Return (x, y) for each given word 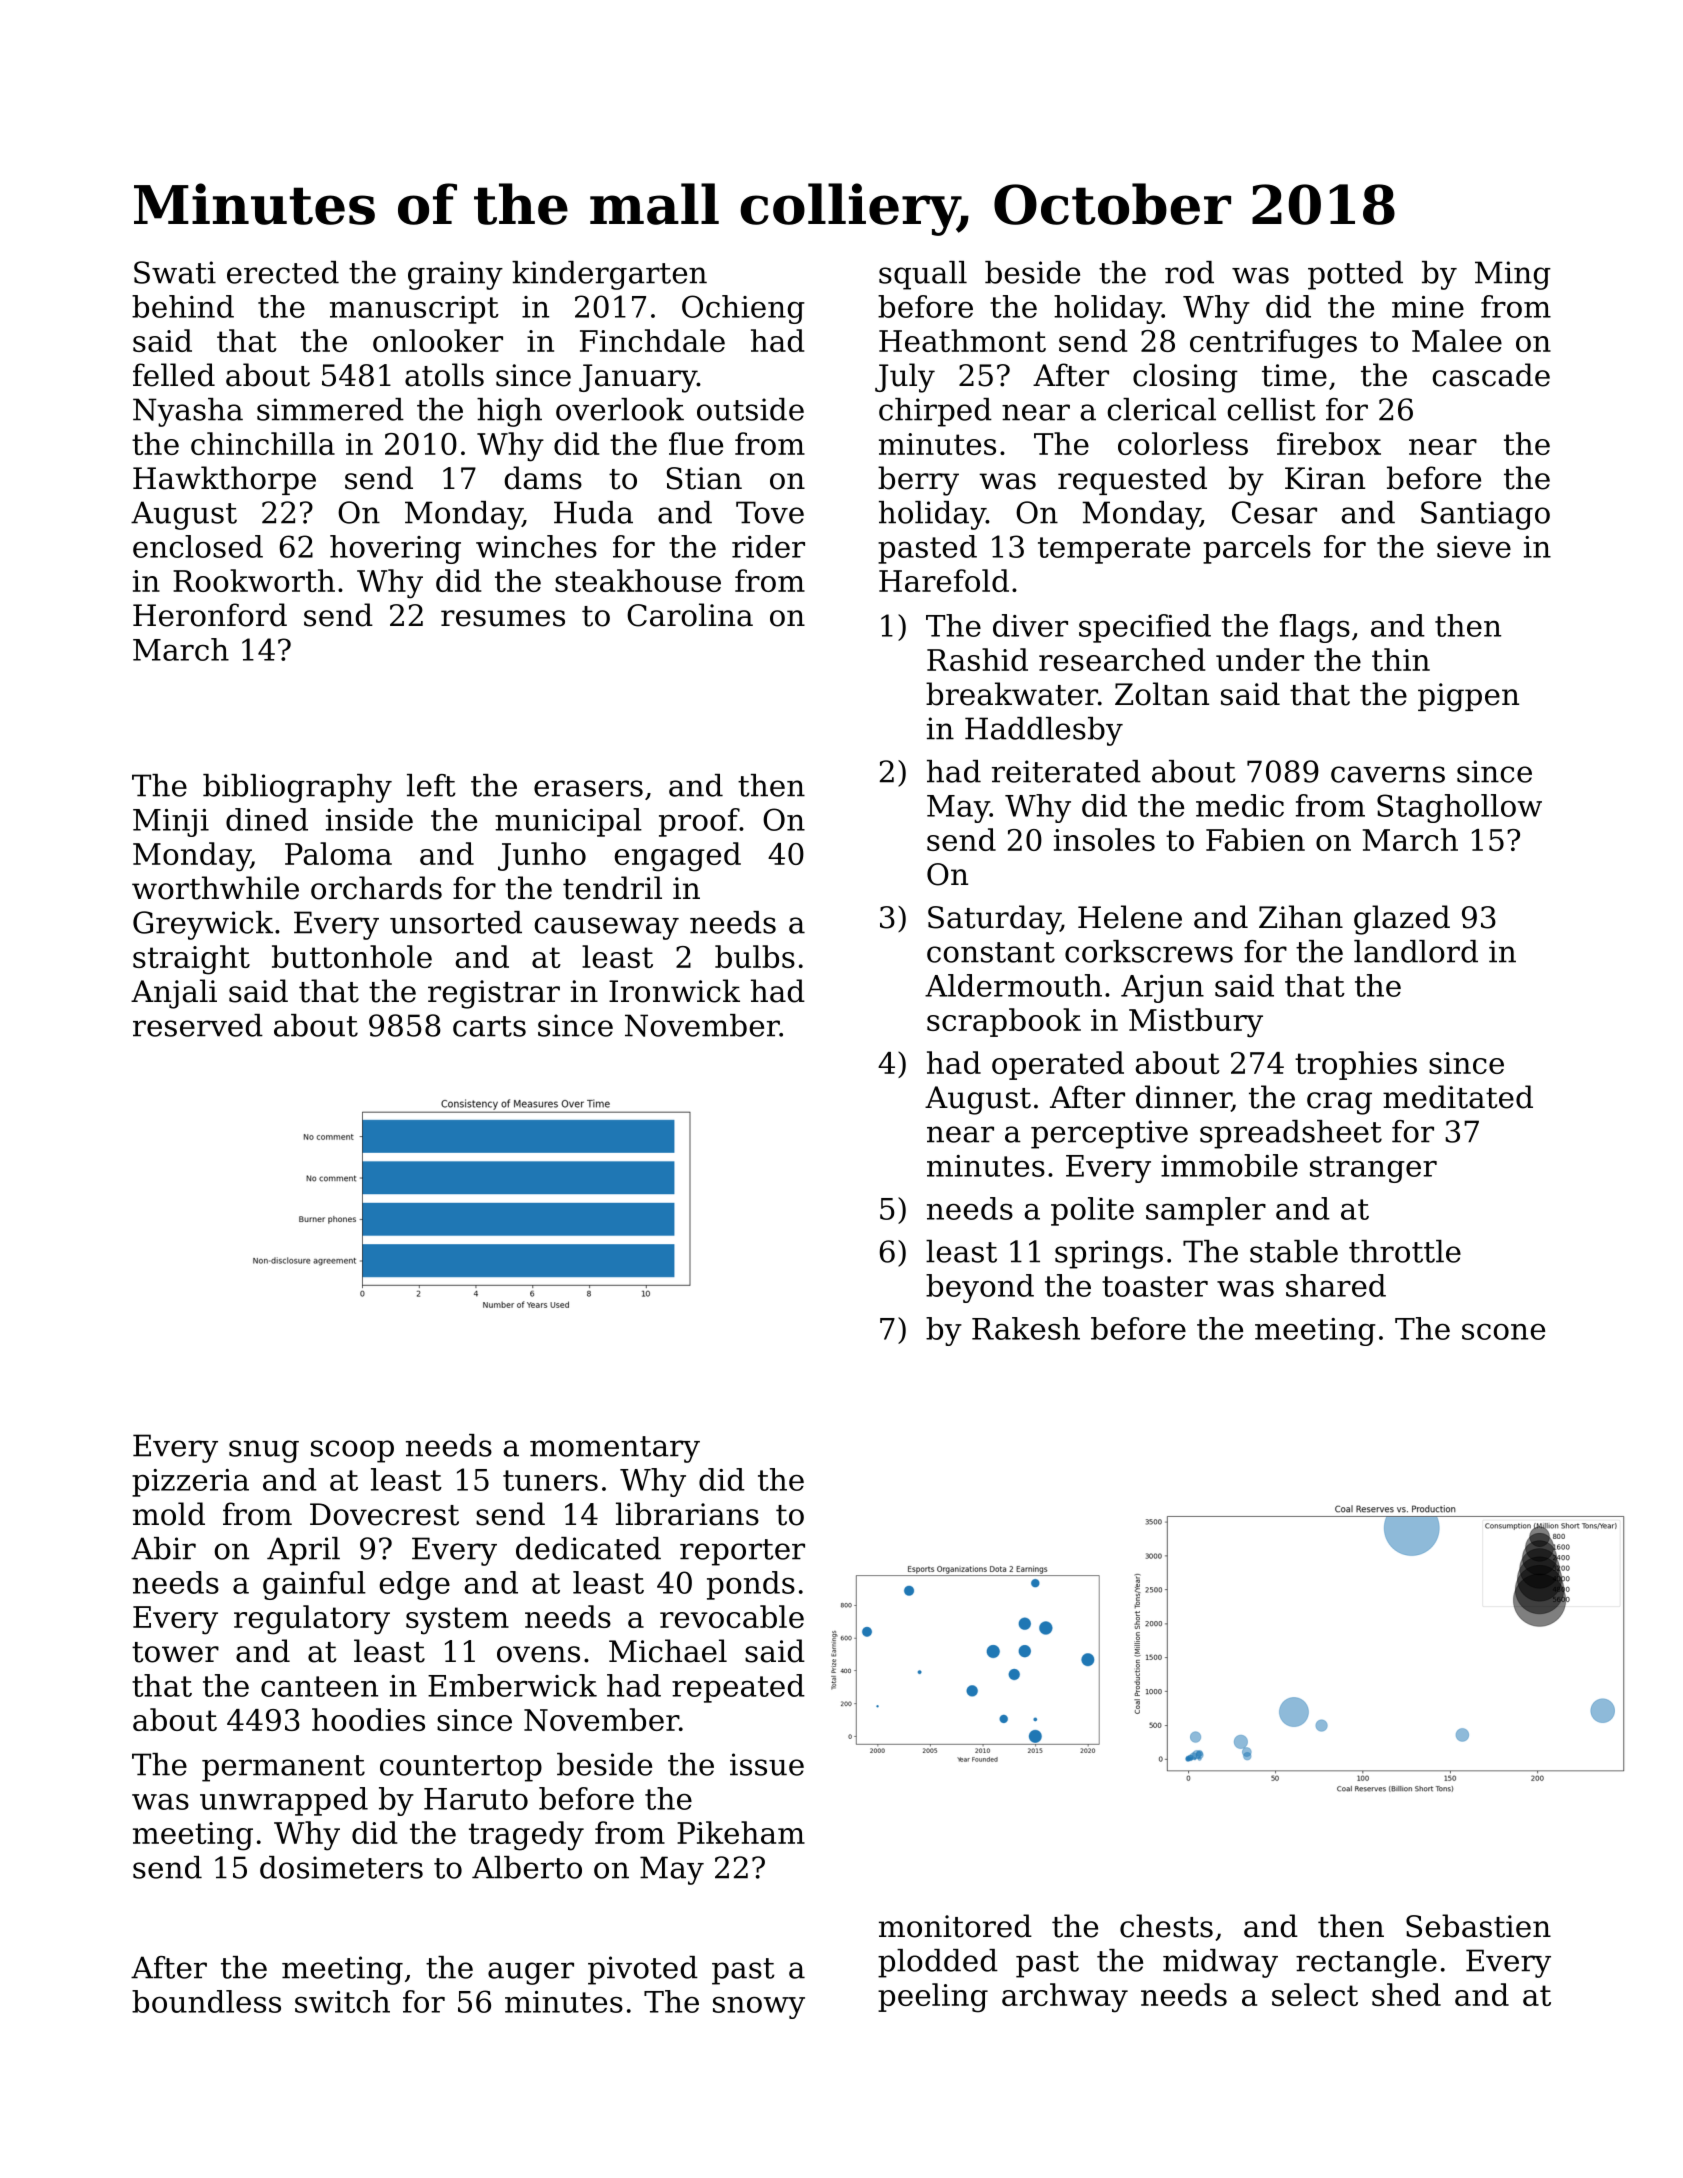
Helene (1130, 917)
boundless (206, 2001)
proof (699, 822)
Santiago (1485, 515)
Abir (163, 1548)
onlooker (438, 340)
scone (1503, 1332)
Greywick (203, 925)
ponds (751, 1585)
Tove (770, 512)
